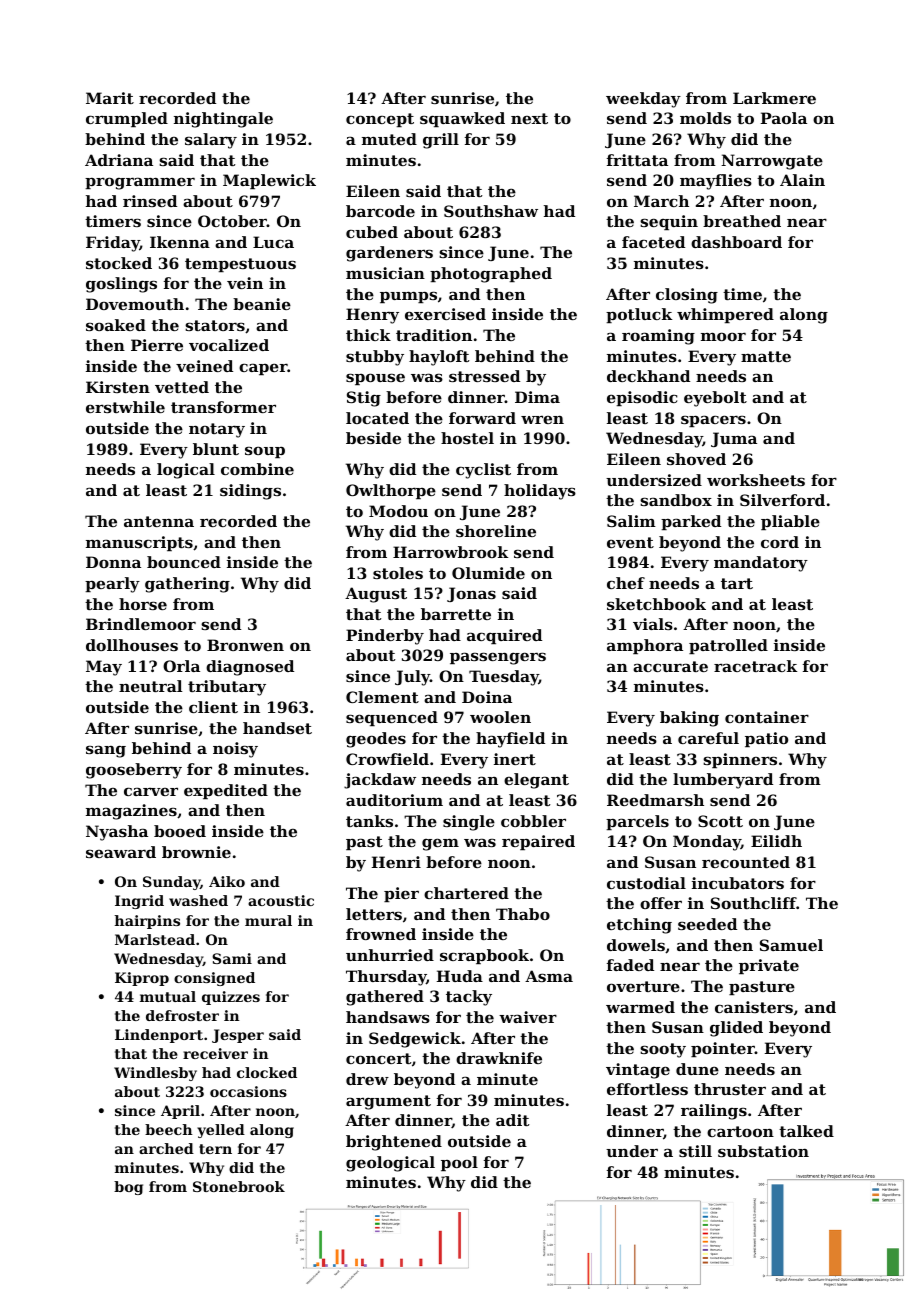 The width and height of the screenshot is (924, 1308). I want to click on canisters, so click(754, 1007).
